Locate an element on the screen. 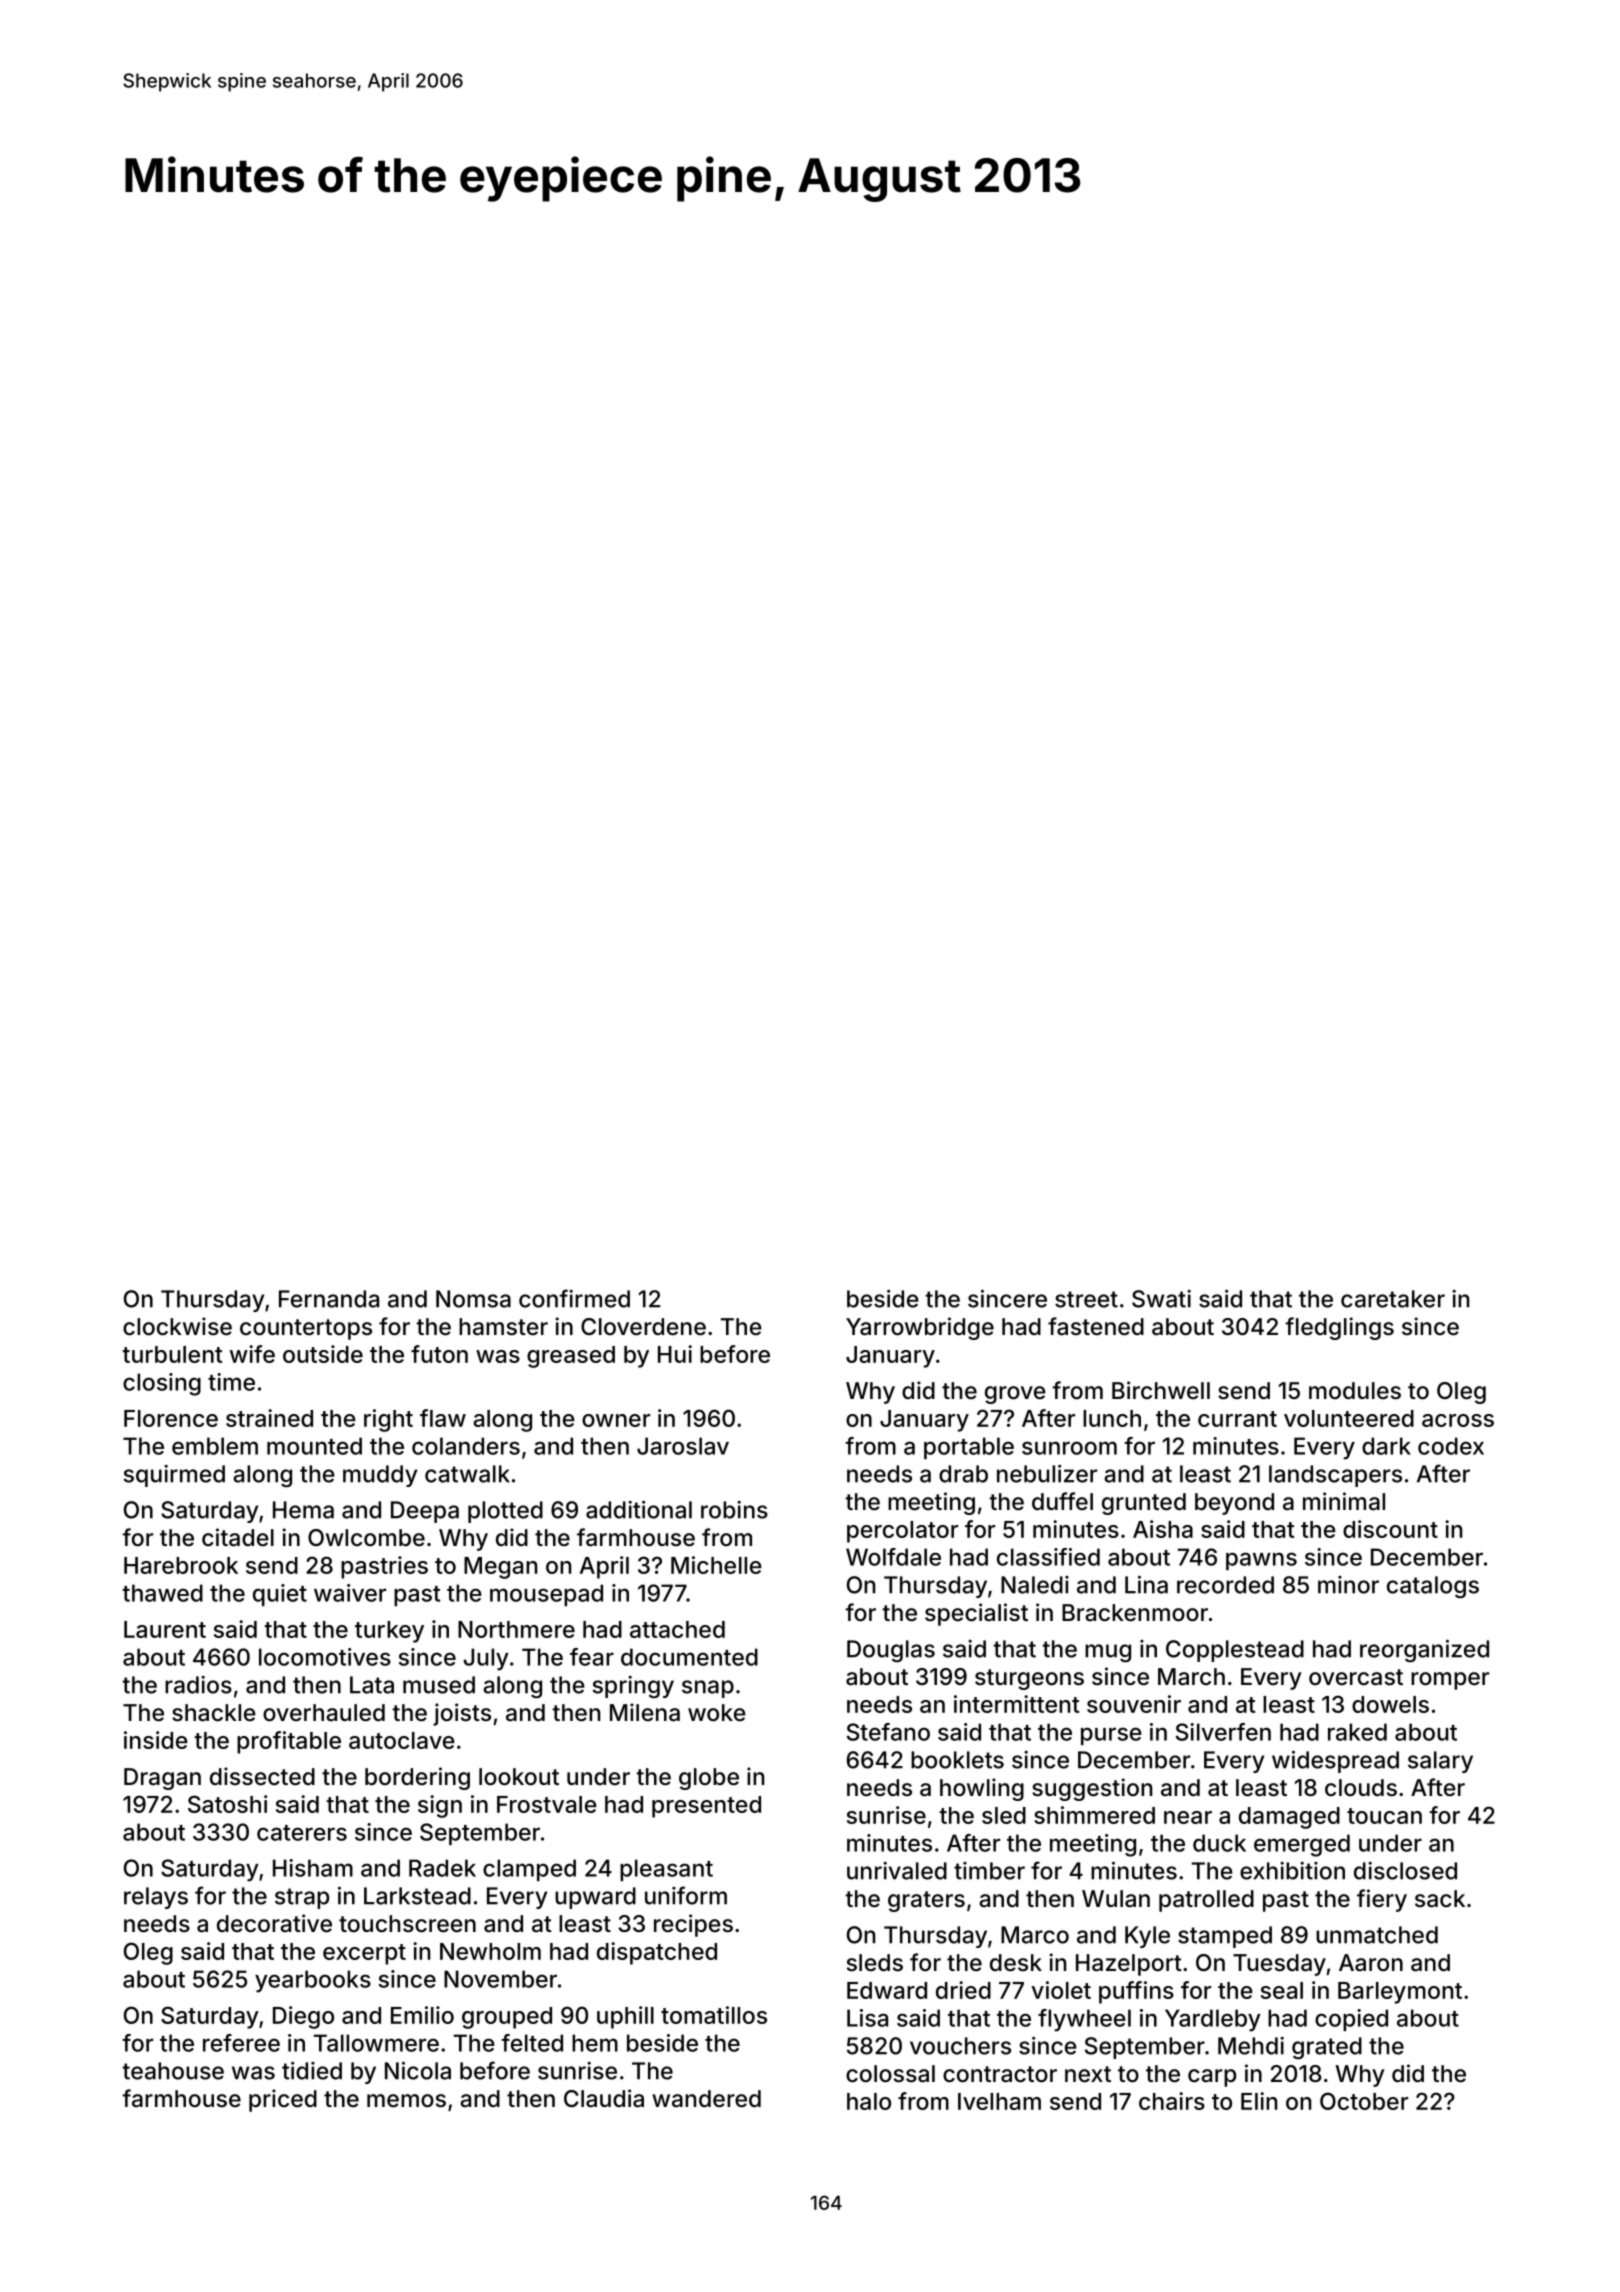 The height and width of the screenshot is (2292, 1620). Swati is located at coordinates (1161, 1299).
